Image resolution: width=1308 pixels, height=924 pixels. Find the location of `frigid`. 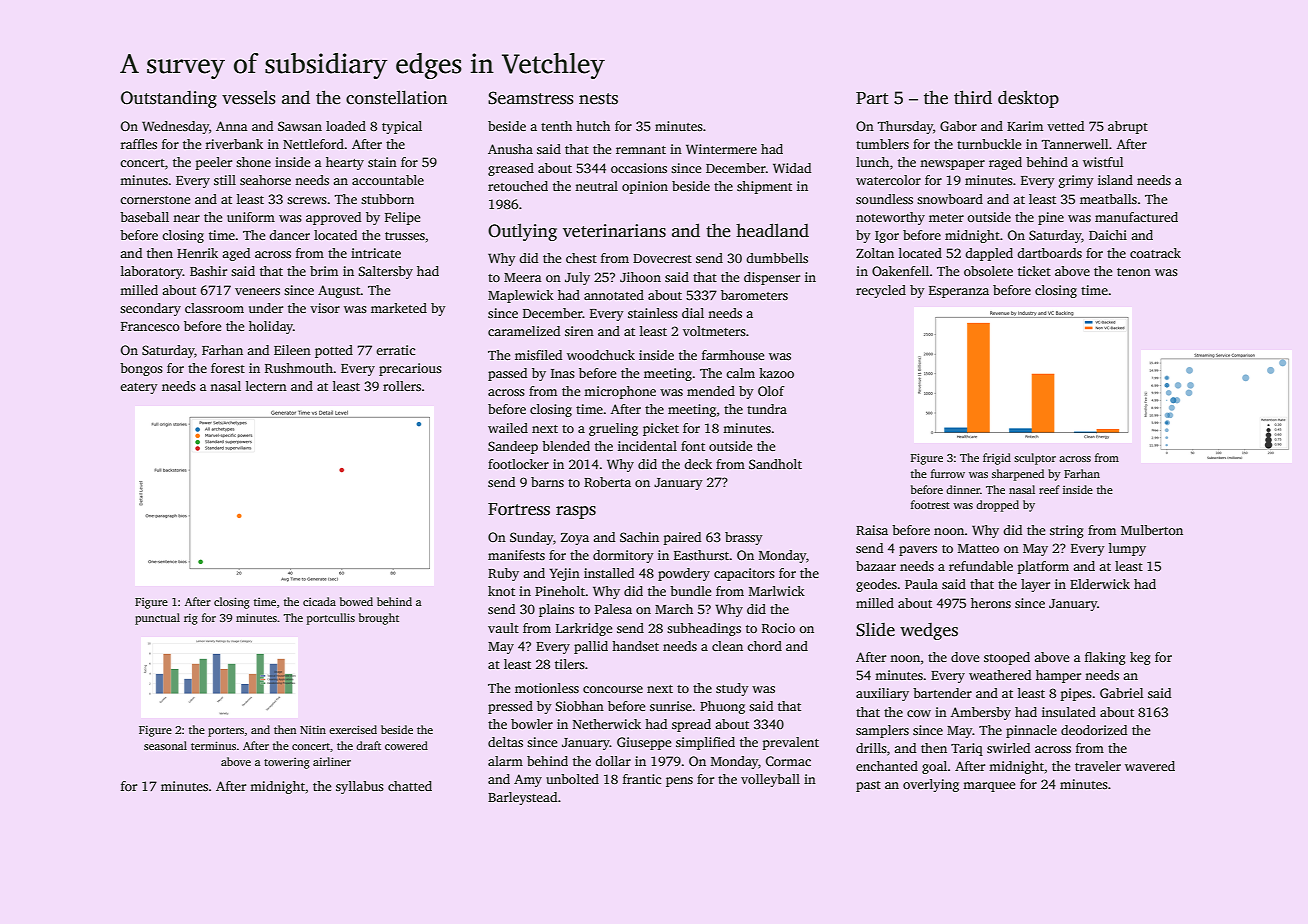

frigid is located at coordinates (997, 459).
